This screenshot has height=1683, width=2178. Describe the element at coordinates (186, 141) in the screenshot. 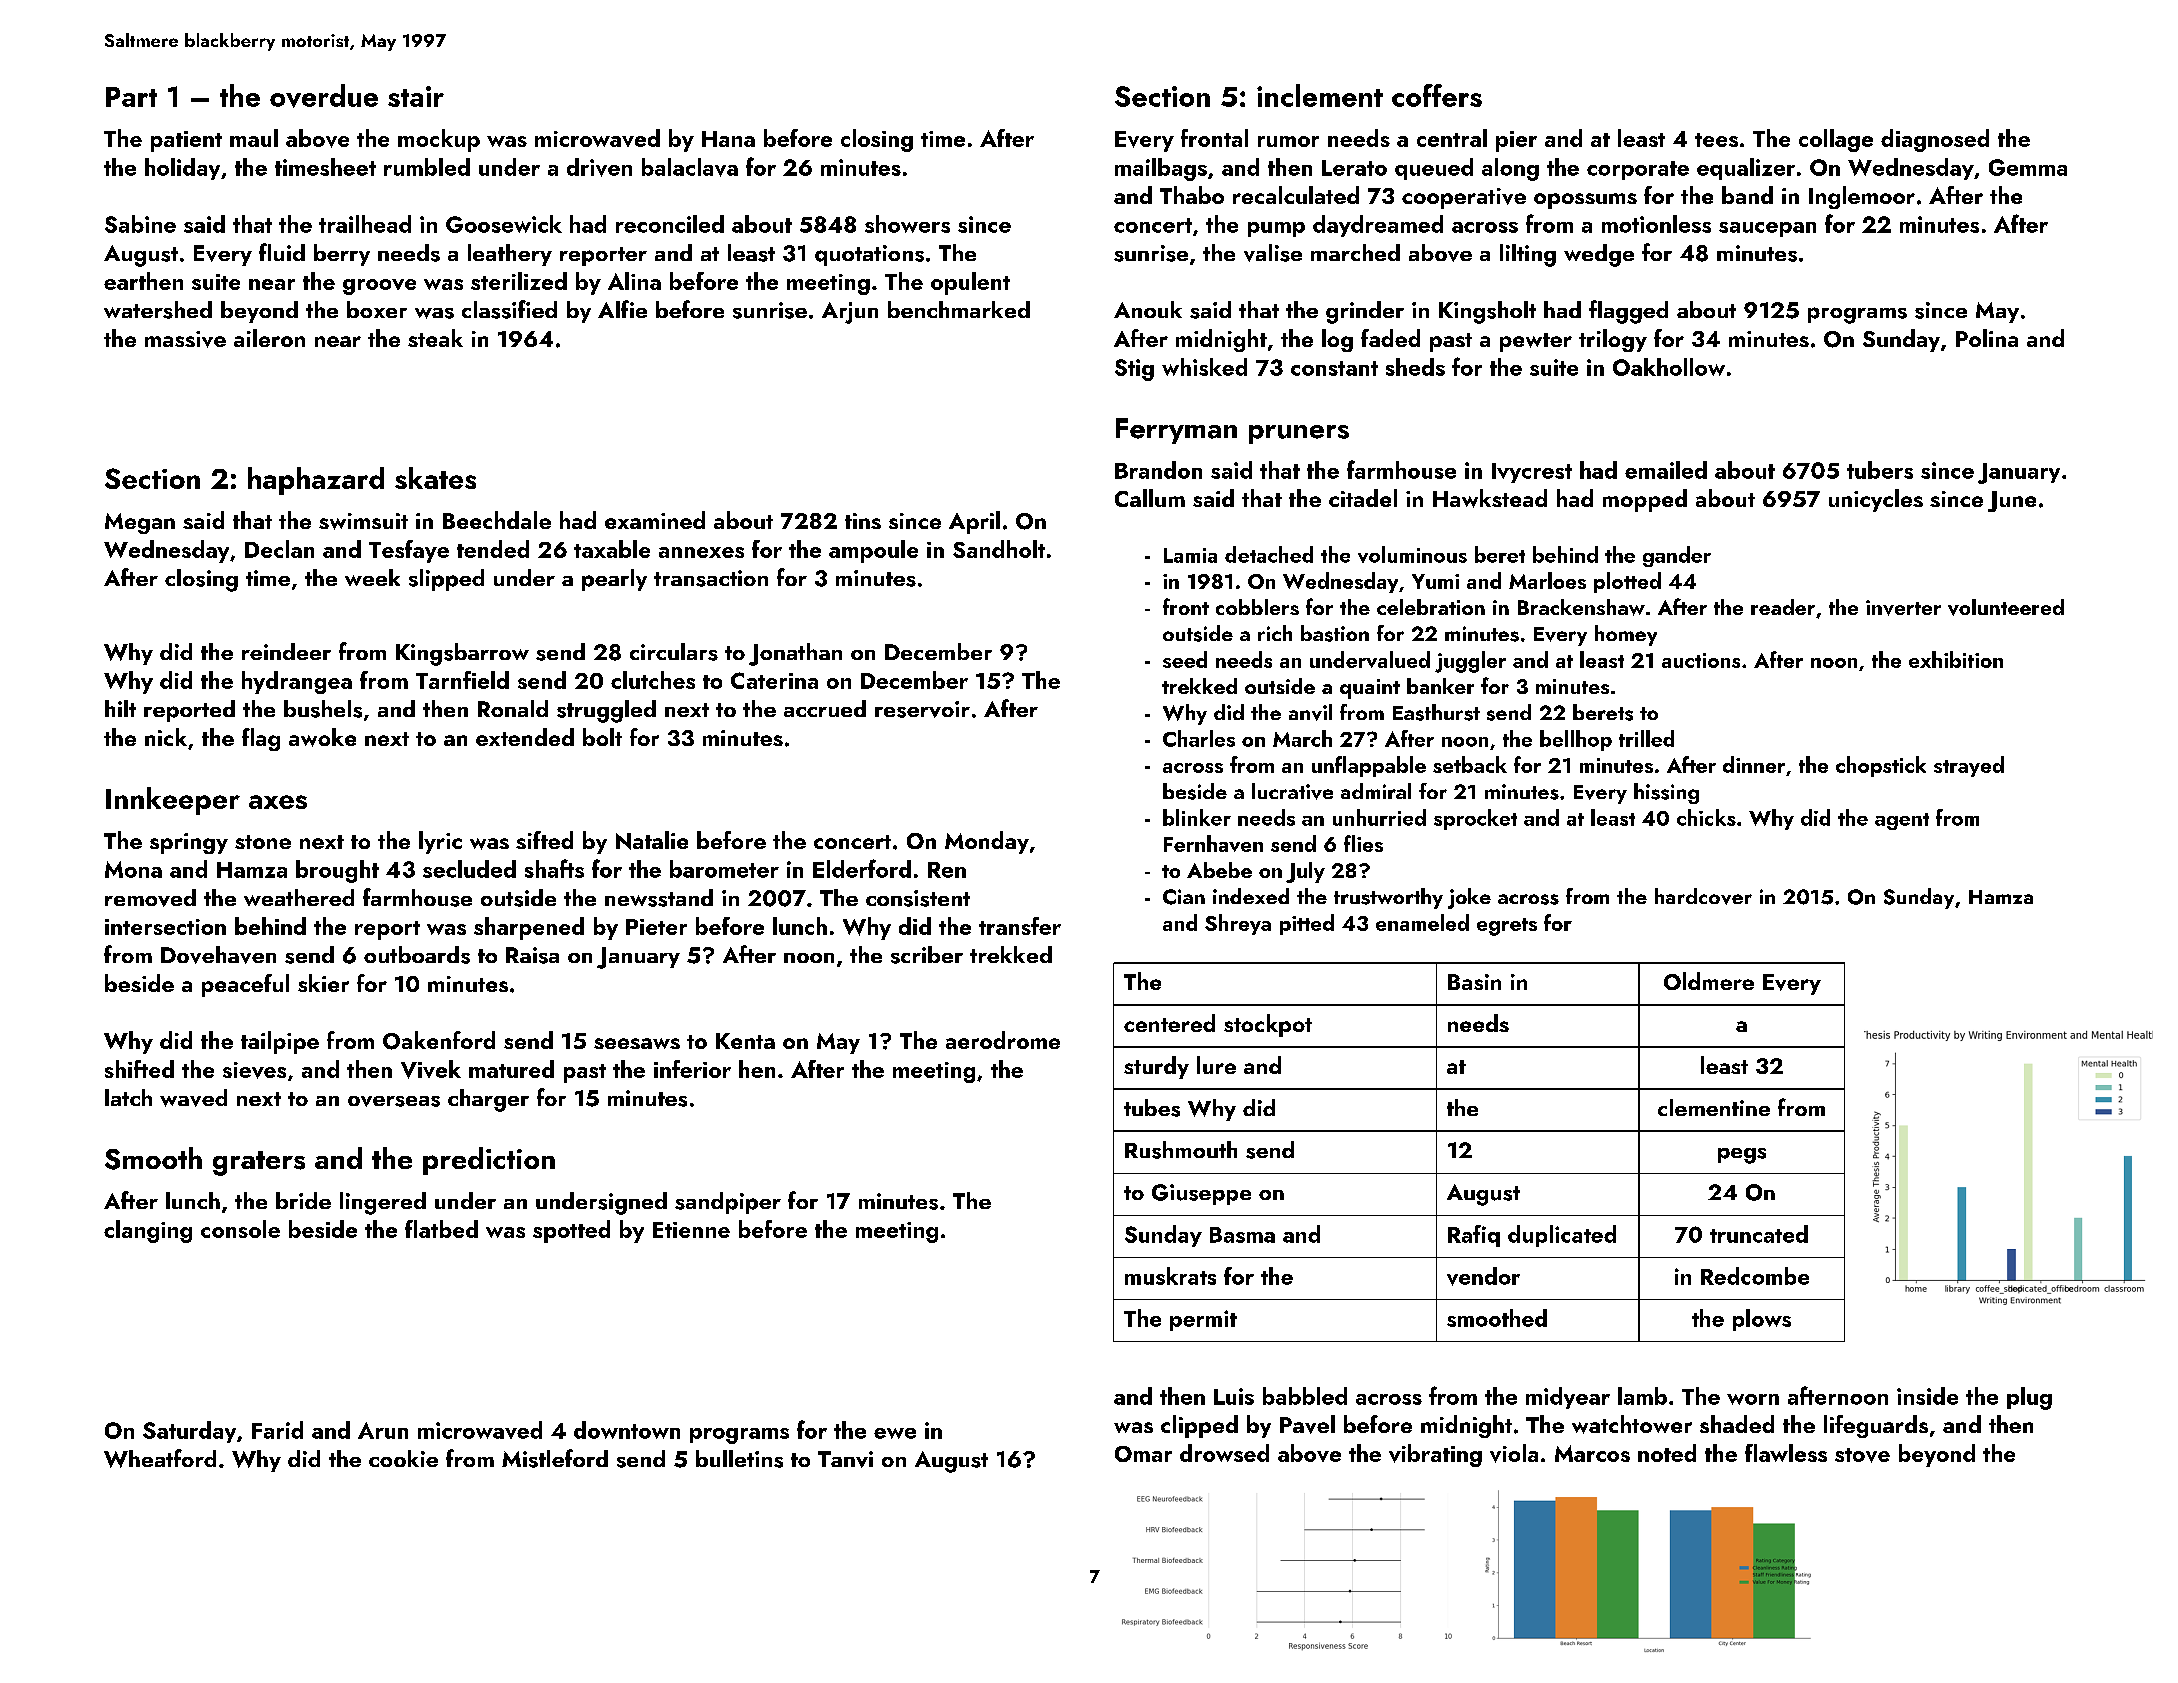

I see `patient` at that location.
